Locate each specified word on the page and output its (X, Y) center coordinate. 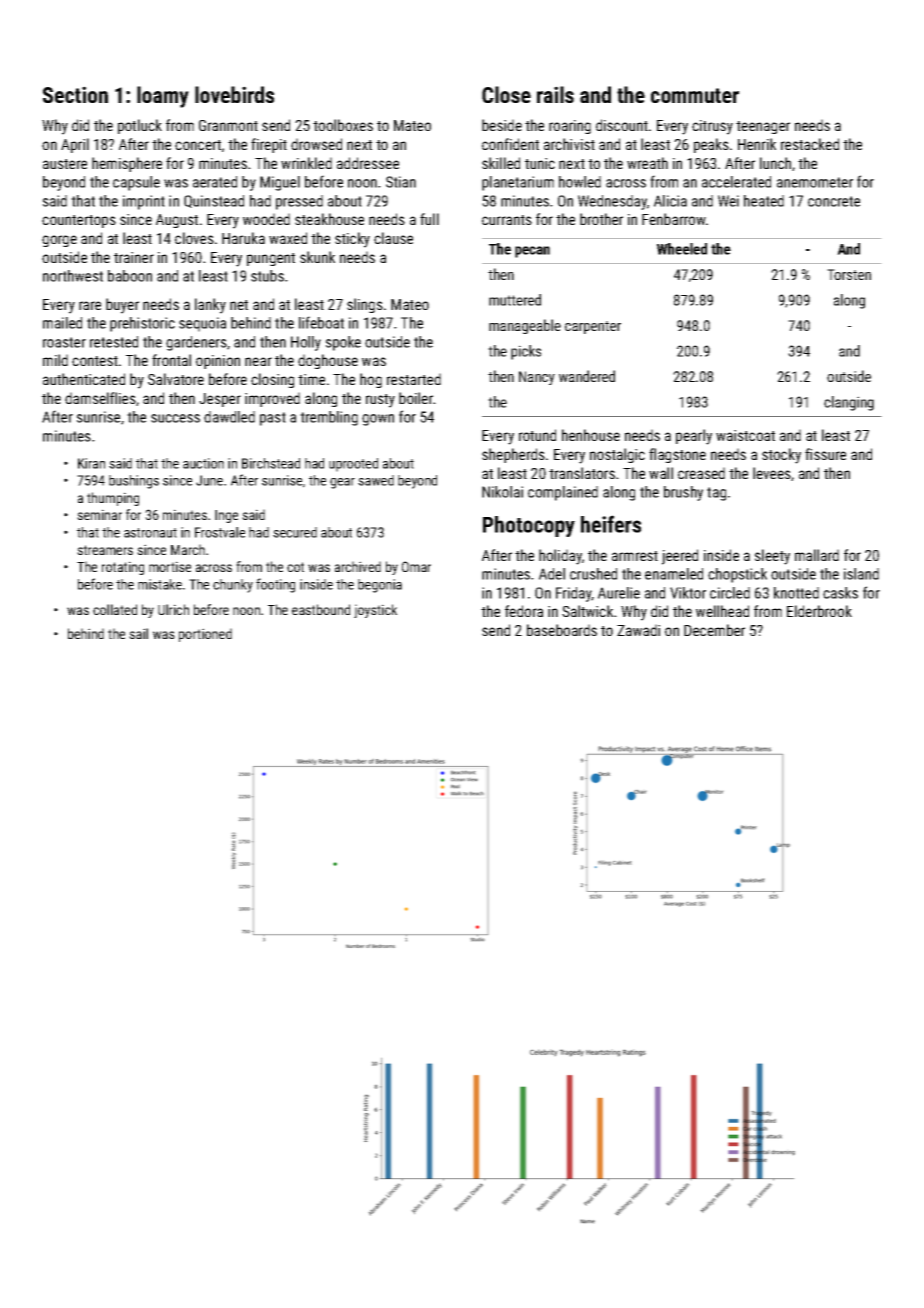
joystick (375, 611)
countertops (79, 221)
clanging (849, 403)
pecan (532, 252)
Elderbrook (819, 611)
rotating (123, 568)
